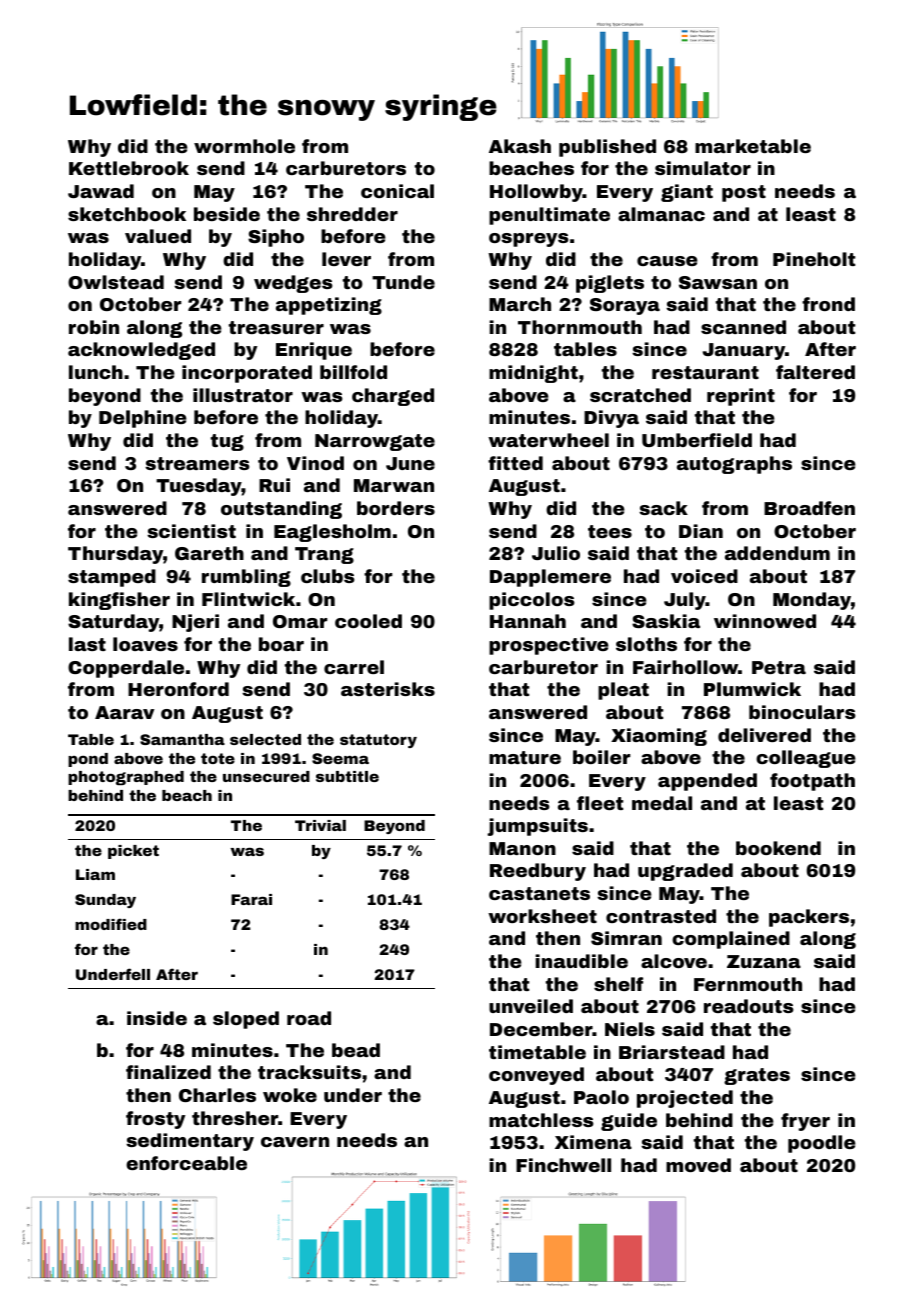 The height and width of the screenshot is (1311, 924). Describe the element at coordinates (368, 621) in the screenshot. I see `cooled` at that location.
